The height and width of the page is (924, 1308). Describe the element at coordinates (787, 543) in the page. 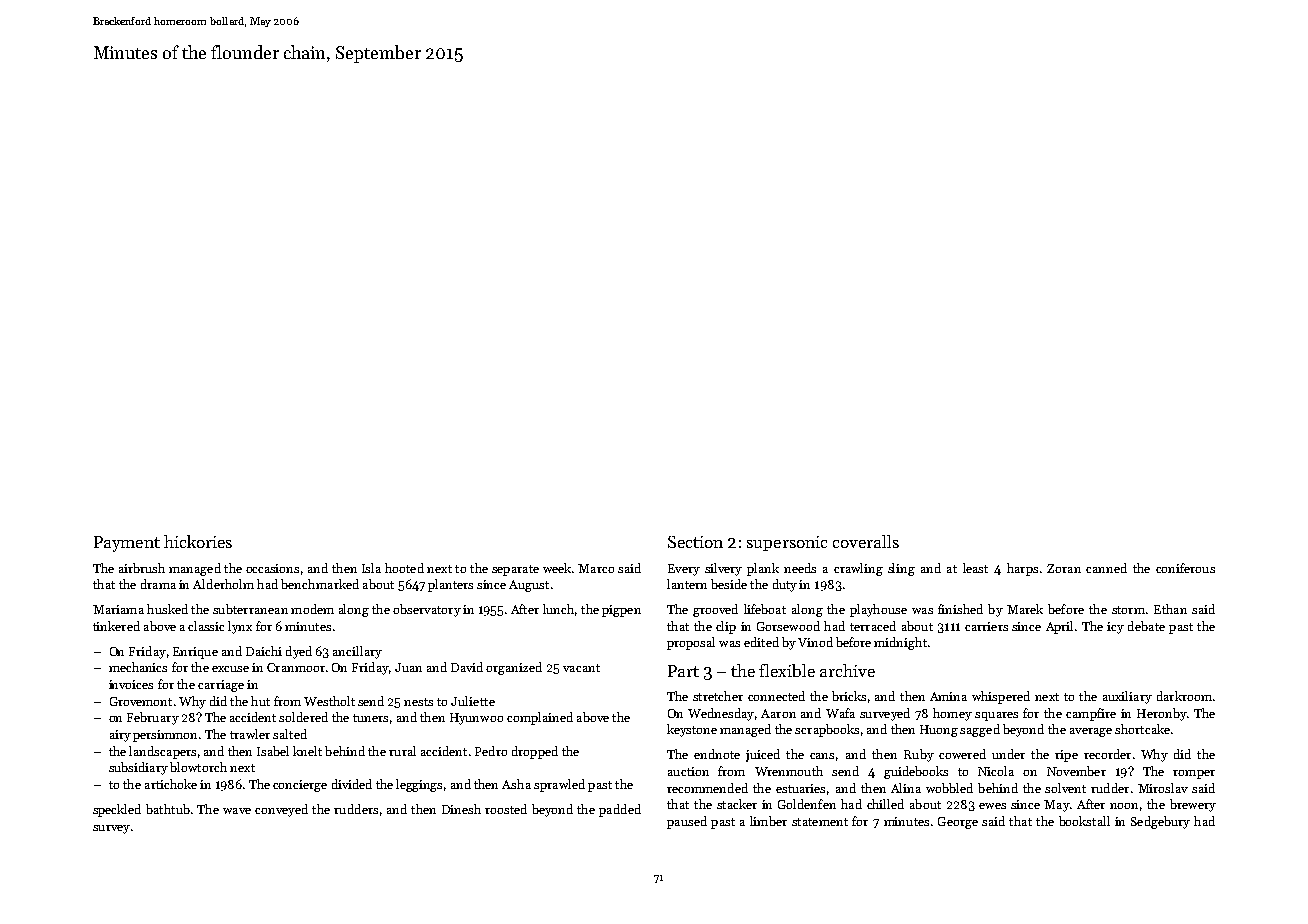

I see `supersonic` at that location.
